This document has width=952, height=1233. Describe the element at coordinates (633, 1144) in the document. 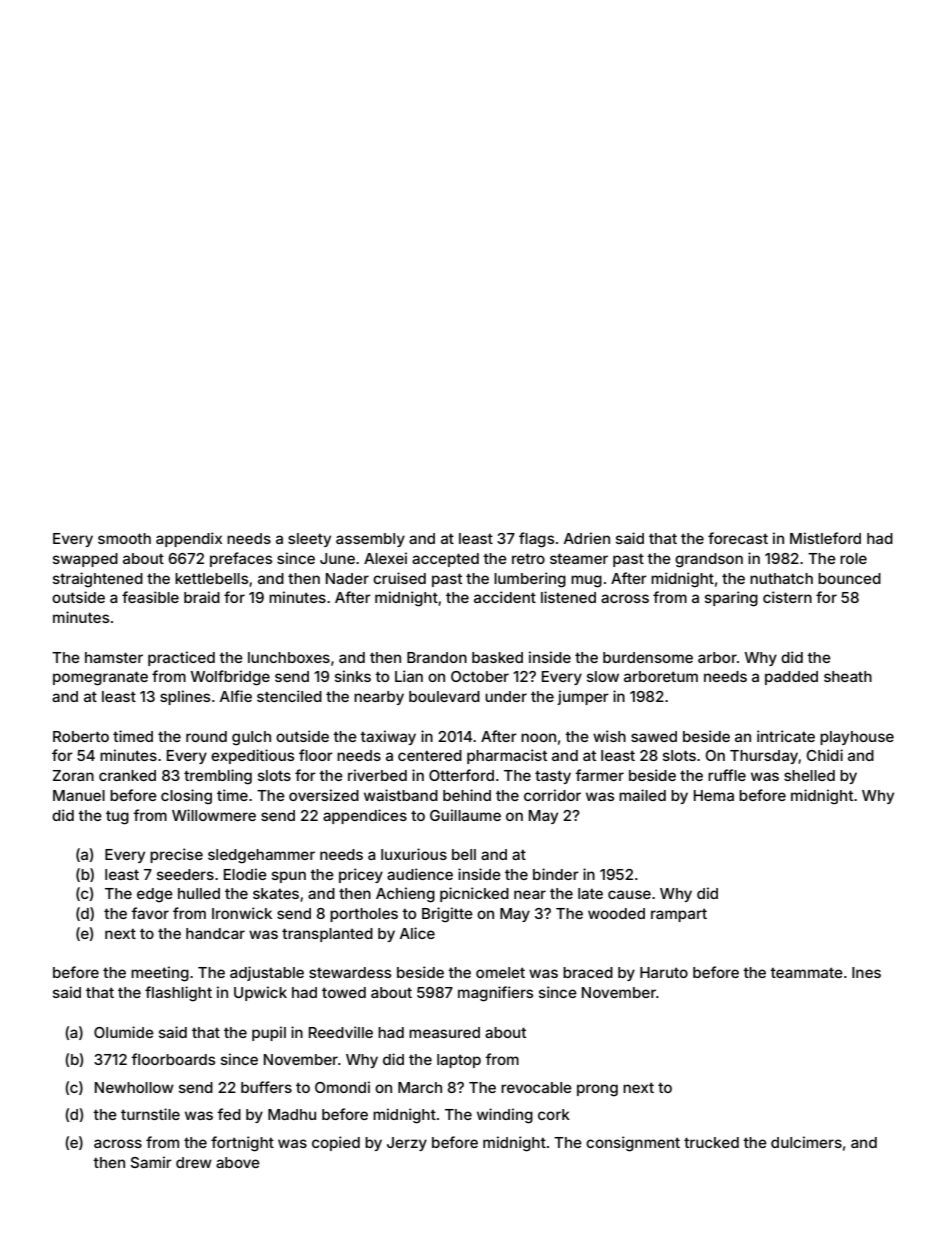

I see `consignment` at that location.
